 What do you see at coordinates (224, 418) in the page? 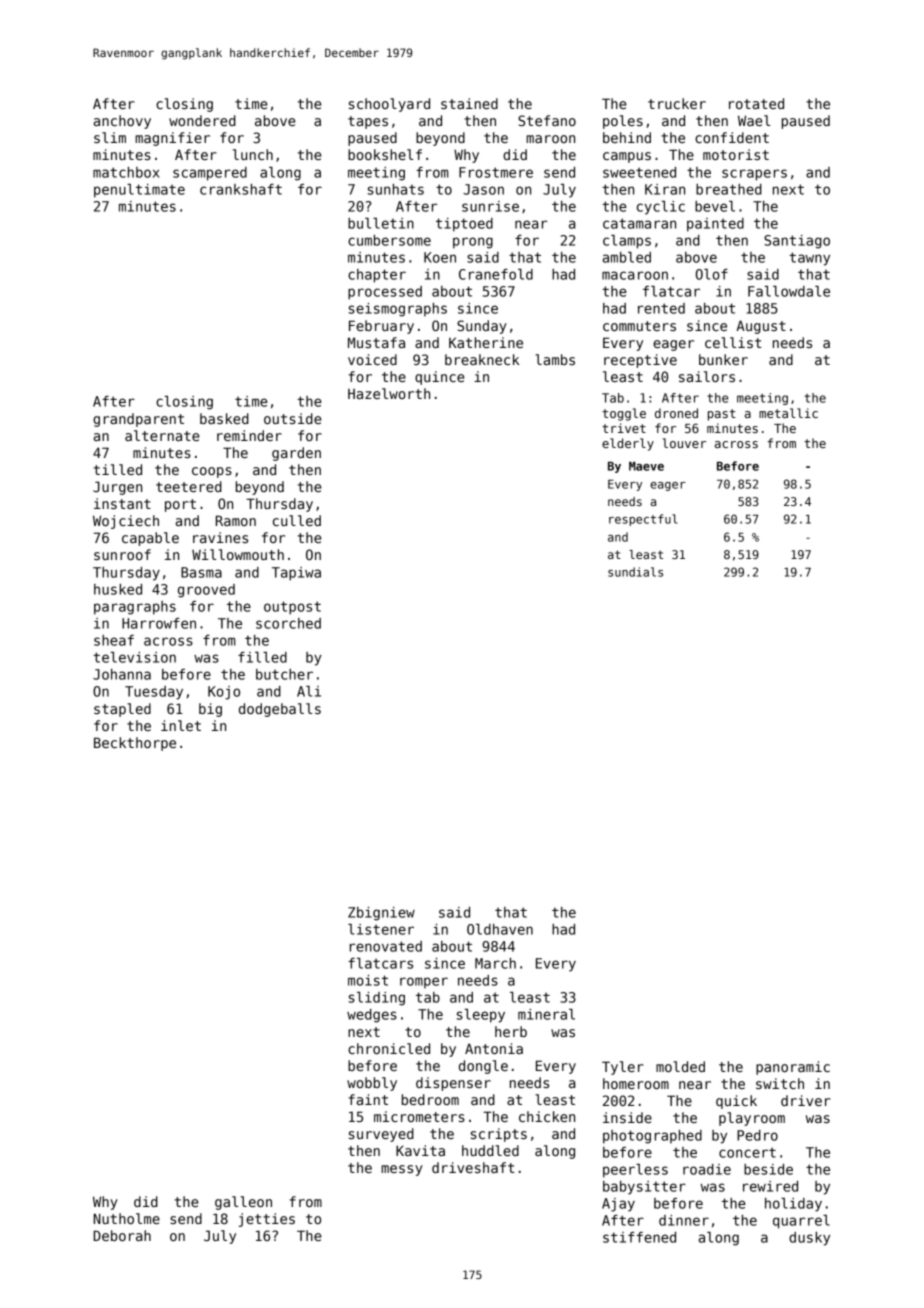
I see `basked` at bounding box center [224, 418].
